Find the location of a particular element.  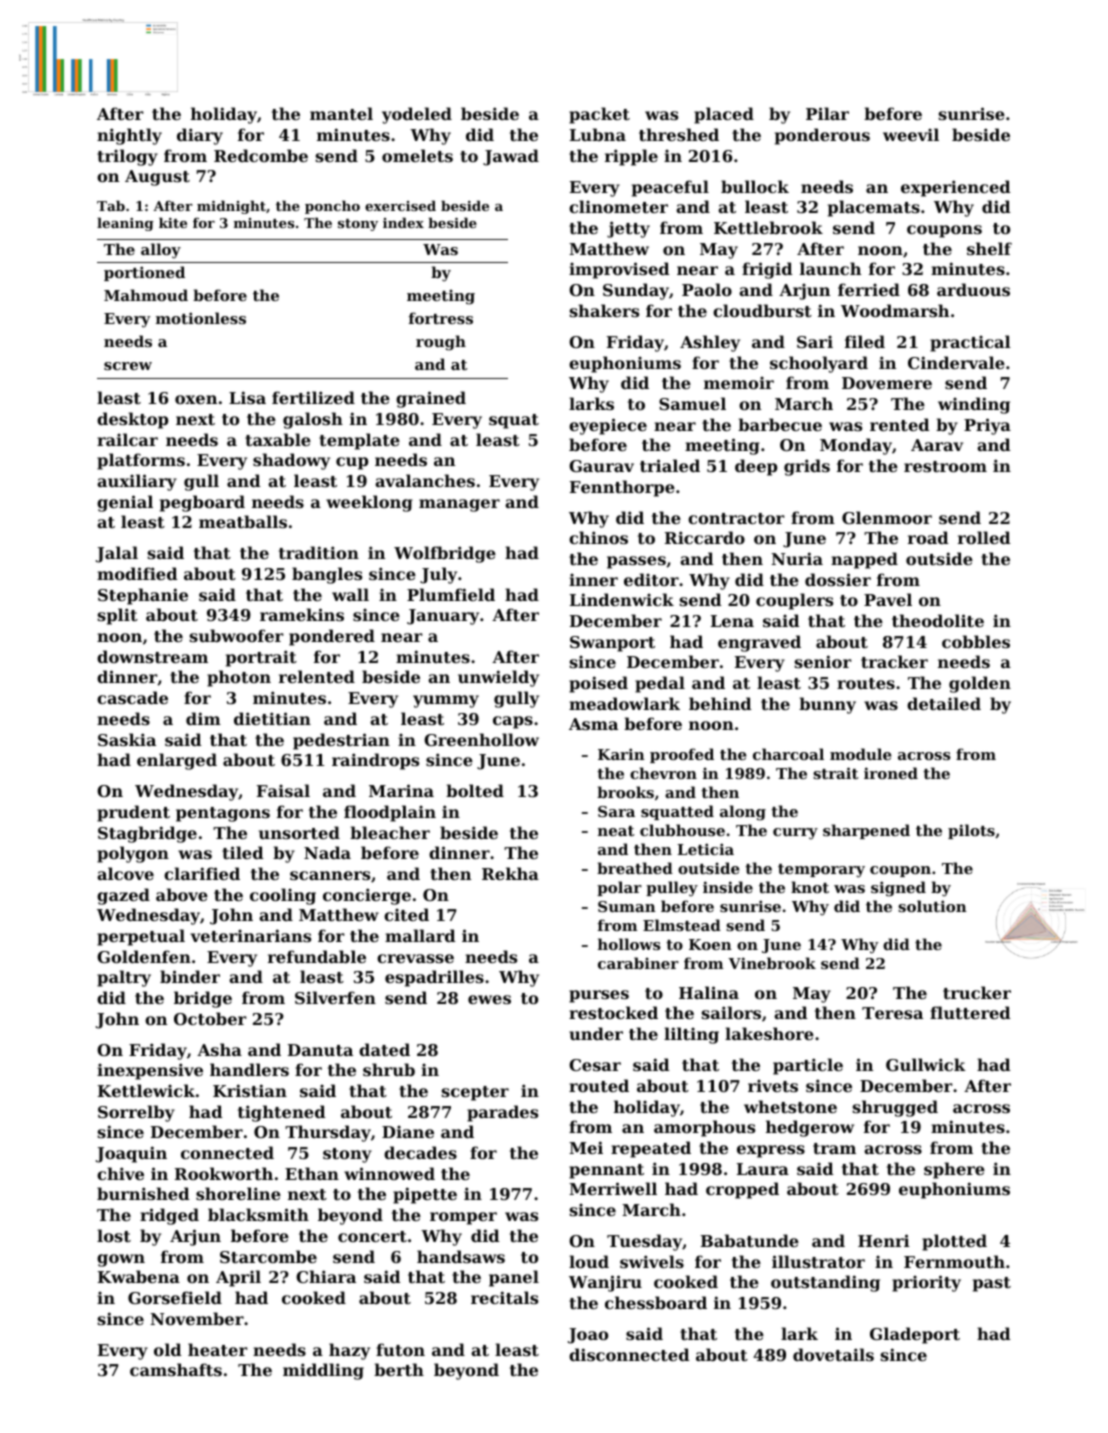

Aarav is located at coordinates (937, 445).
